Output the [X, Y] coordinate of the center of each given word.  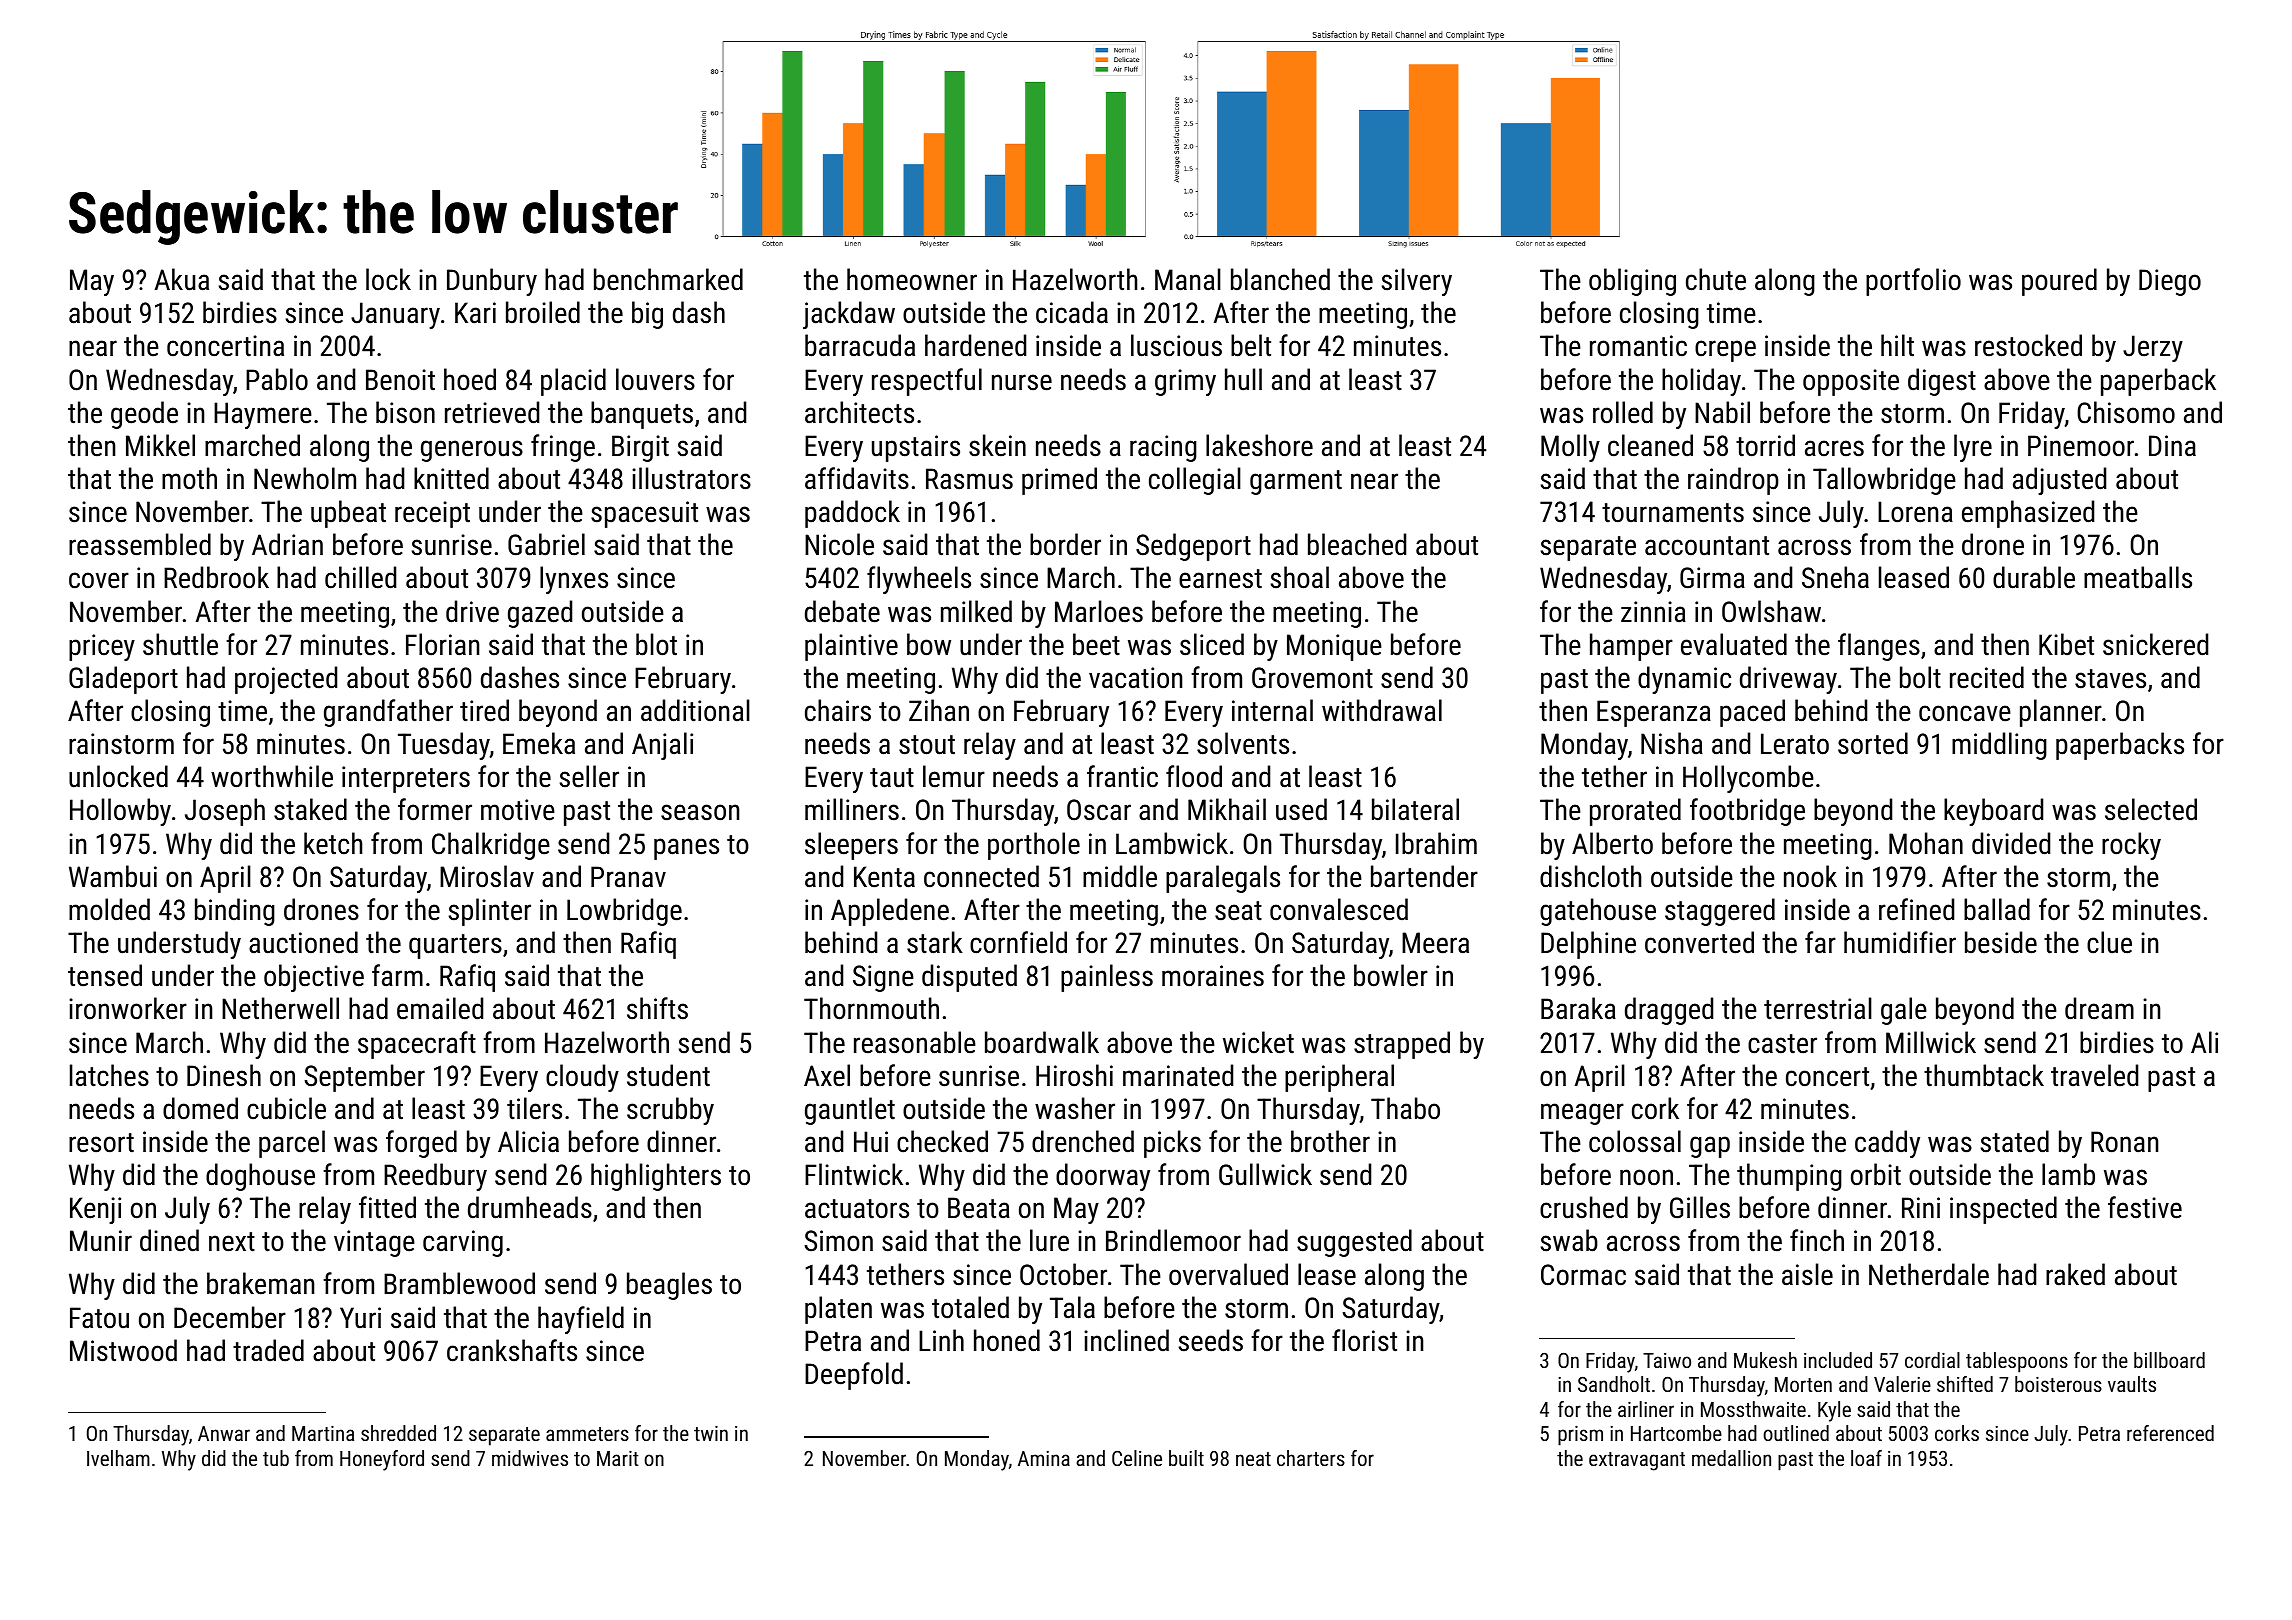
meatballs [2138, 577]
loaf [1866, 1458]
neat [1253, 1459]
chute [1716, 279]
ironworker [128, 1008]
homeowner [912, 279]
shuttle [180, 644]
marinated [1178, 1075]
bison [405, 412]
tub [276, 1458]
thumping [1789, 1177]
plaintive [851, 647]
